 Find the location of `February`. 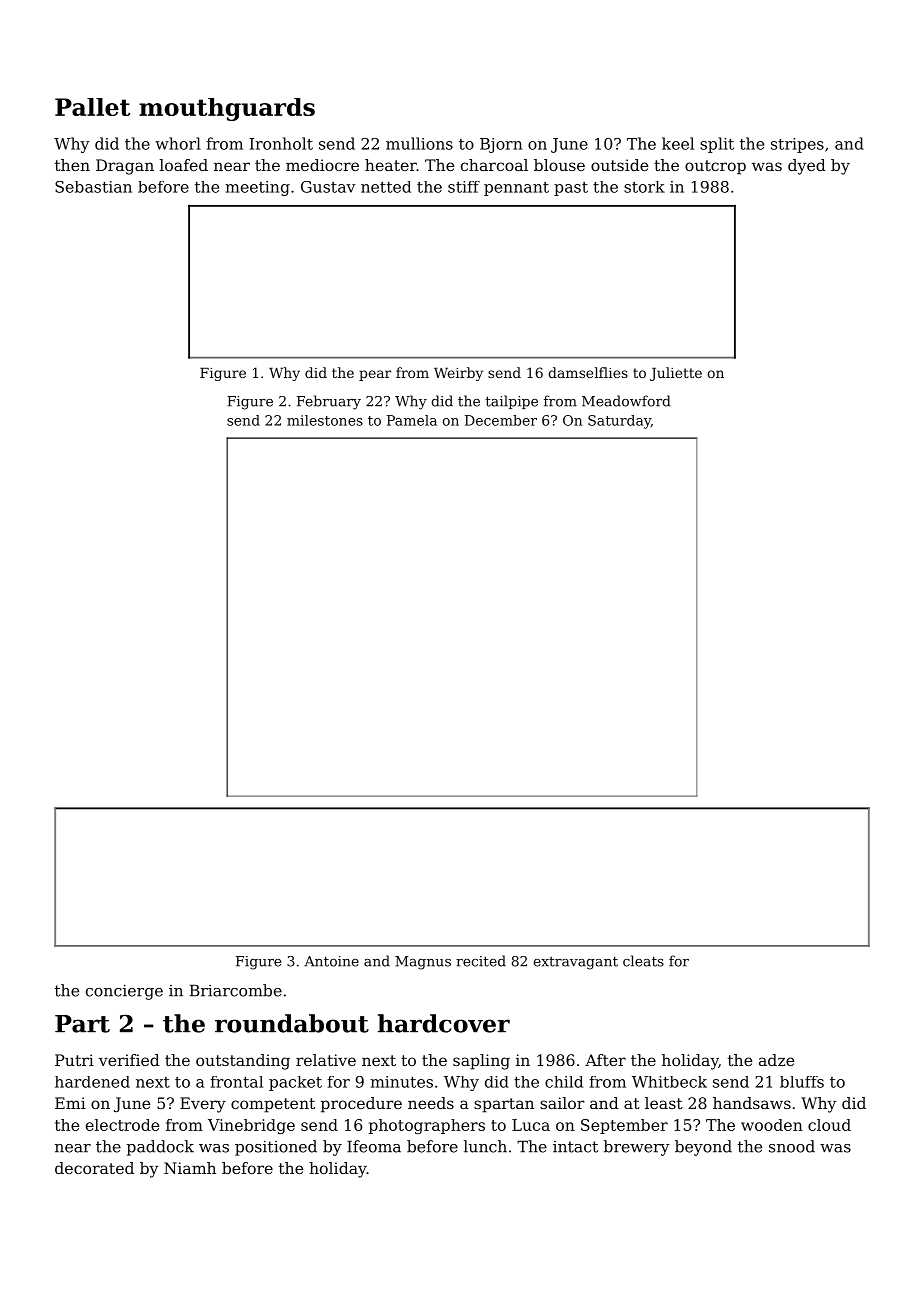

February is located at coordinates (329, 402).
